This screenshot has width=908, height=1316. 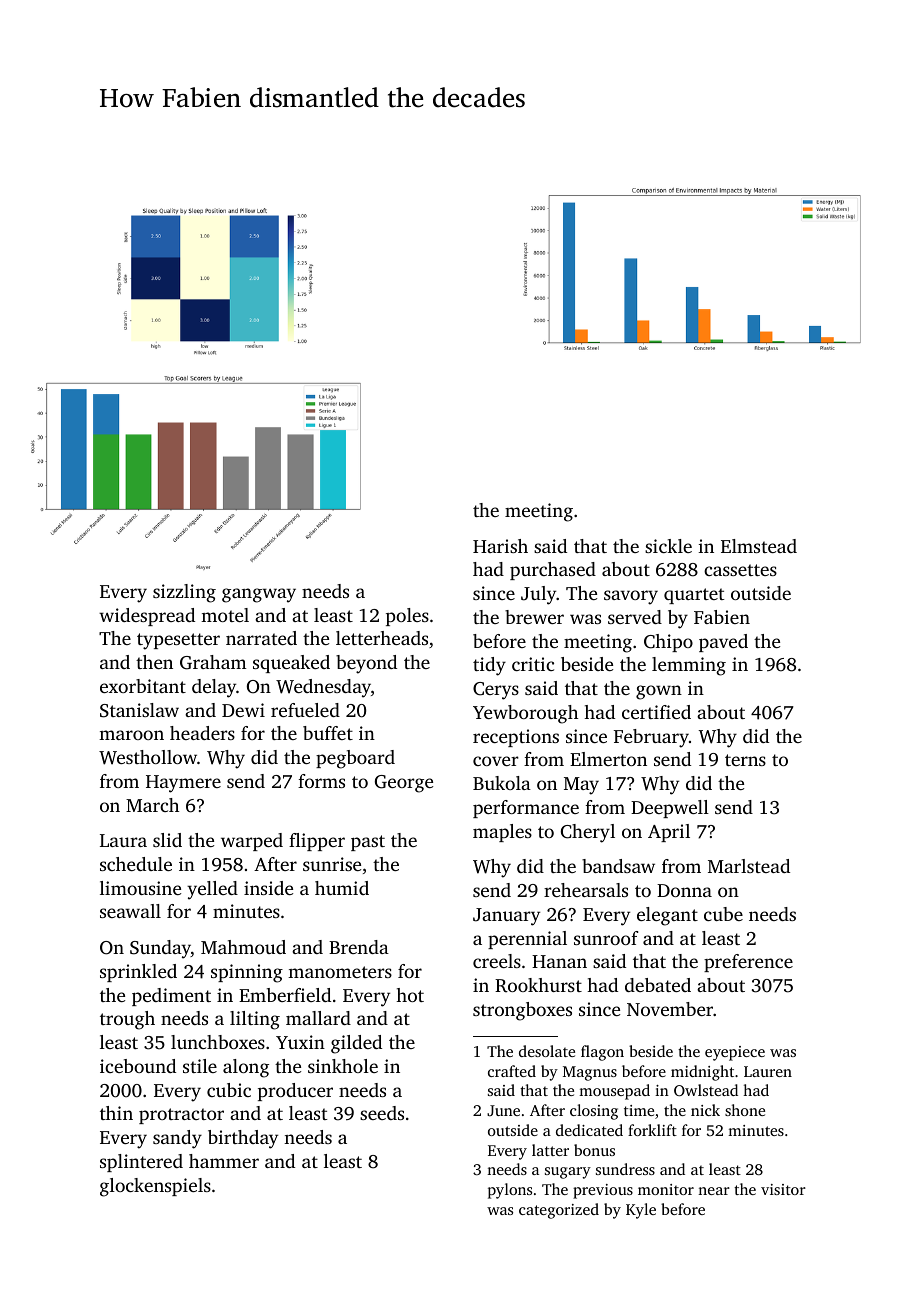 I want to click on Elmstead, so click(x=759, y=546).
